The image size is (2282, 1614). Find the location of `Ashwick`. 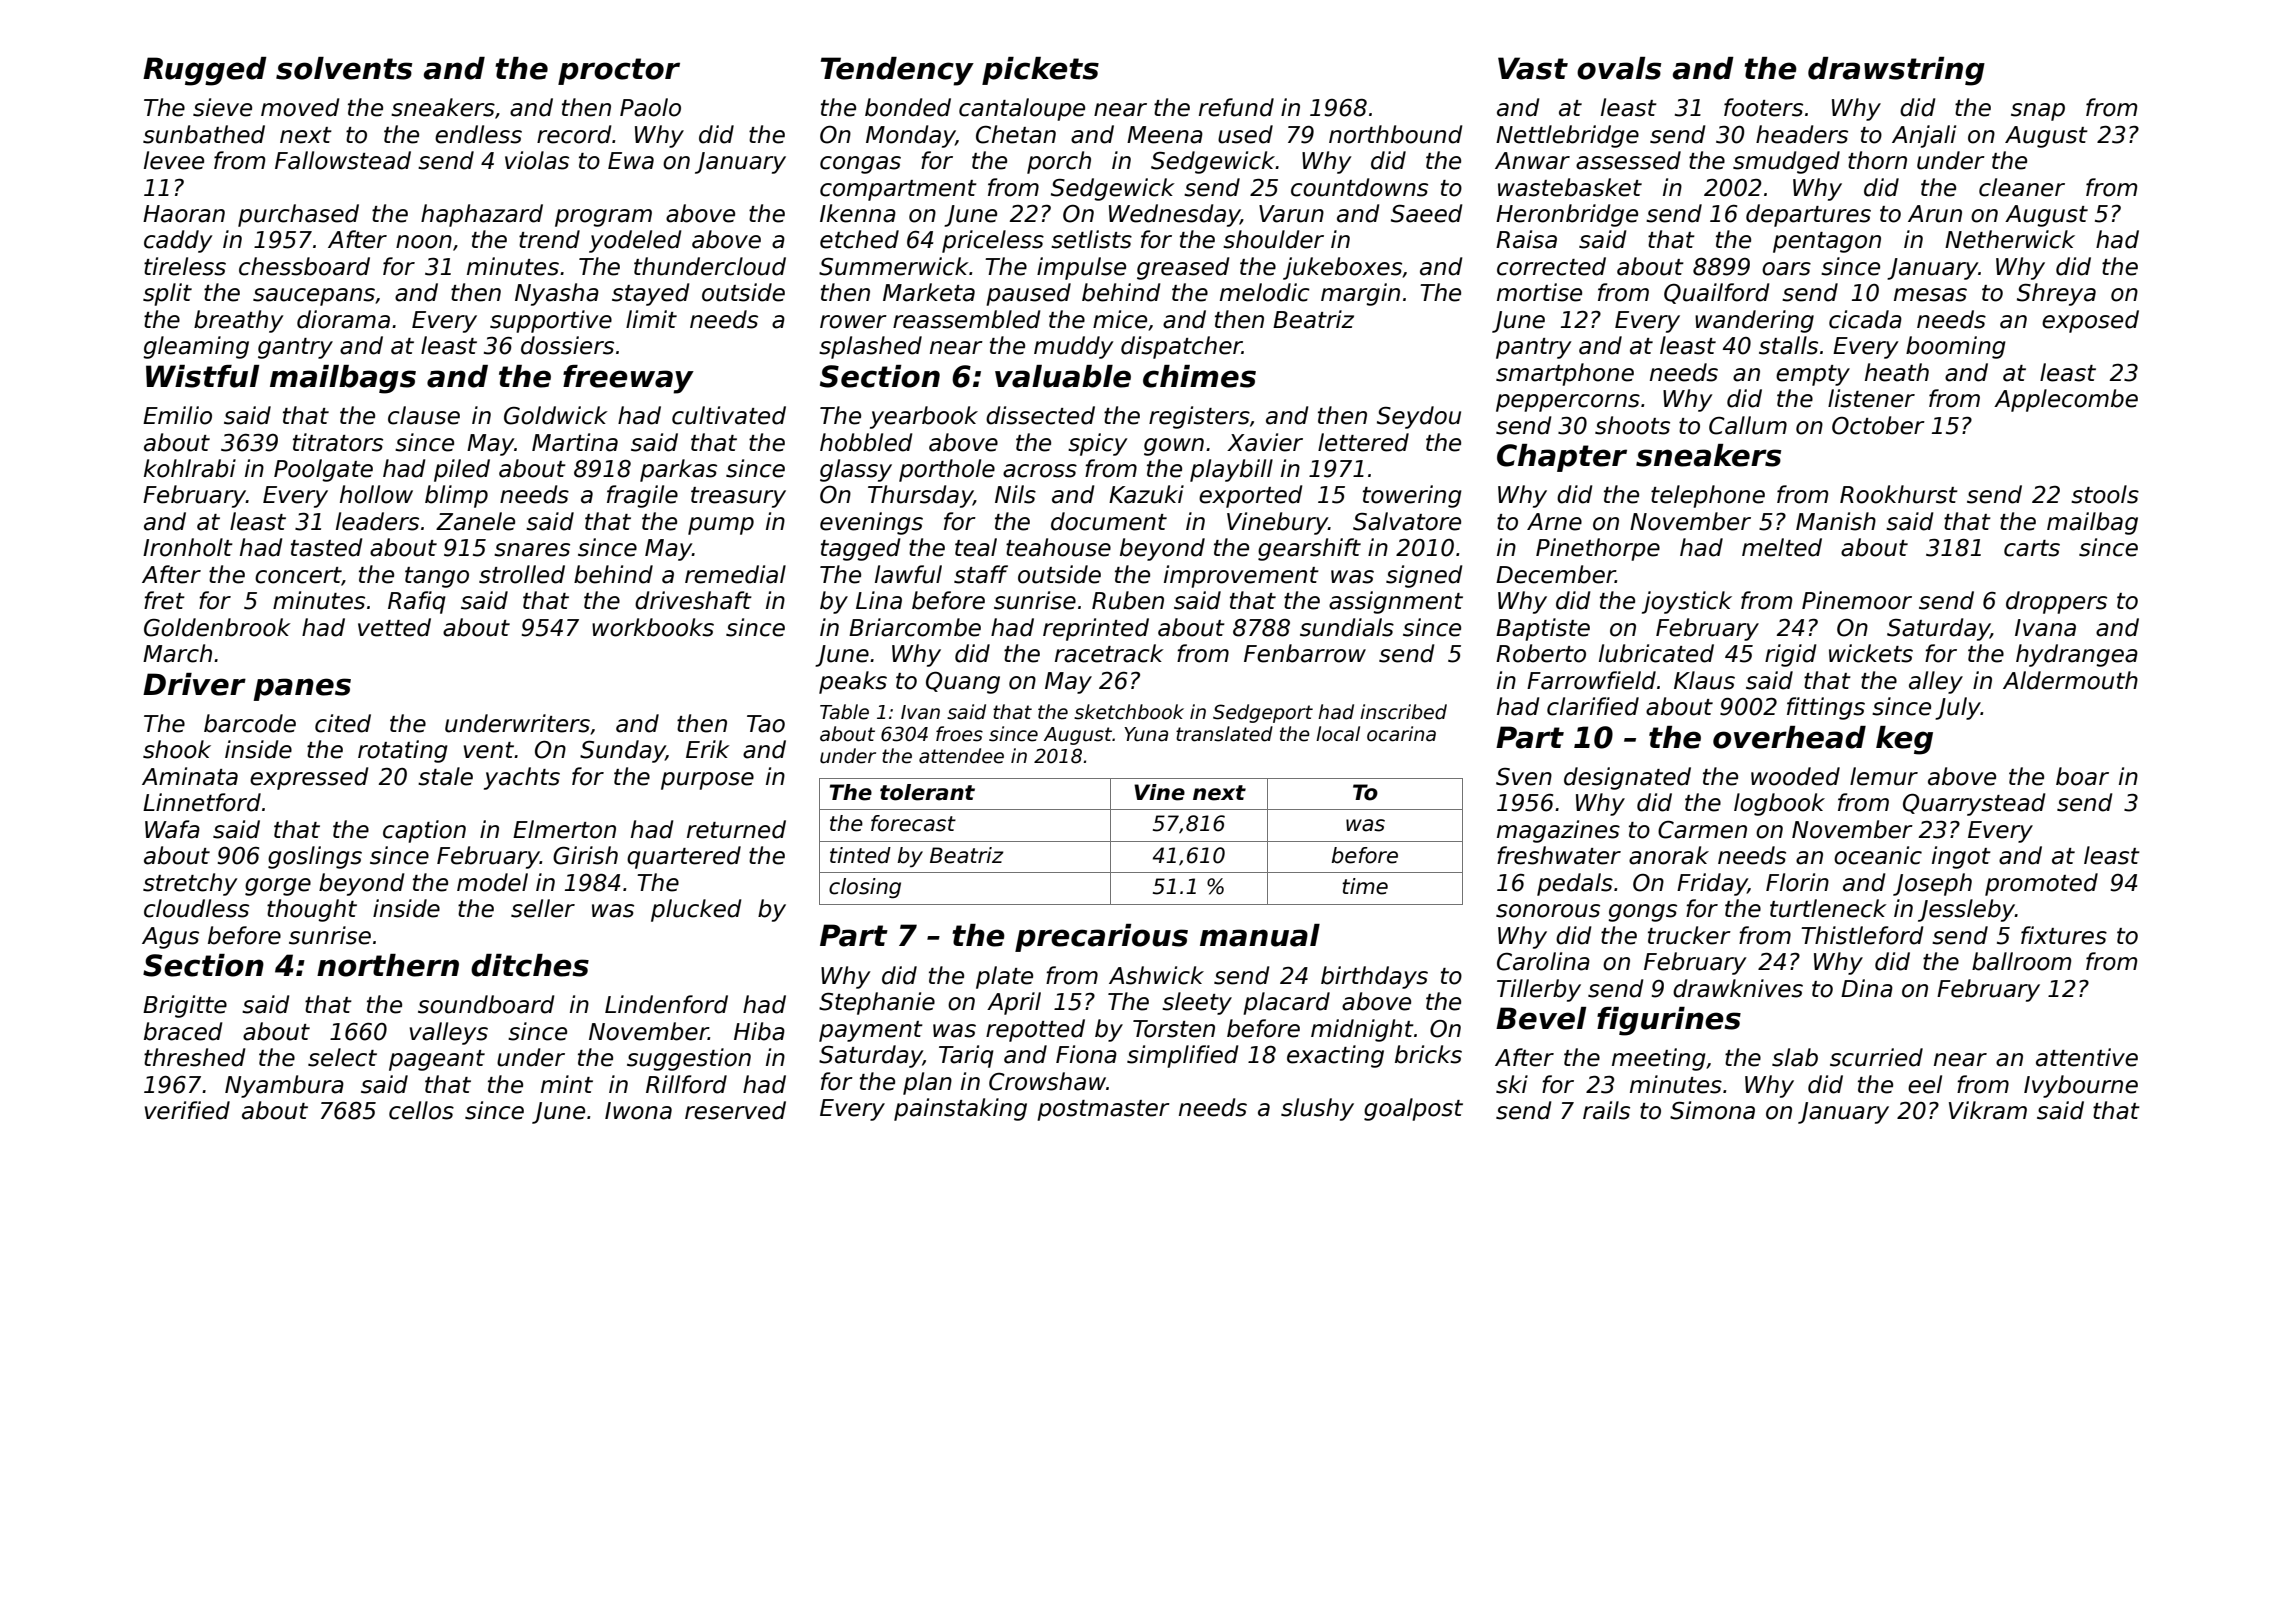

Ashwick is located at coordinates (1156, 975).
